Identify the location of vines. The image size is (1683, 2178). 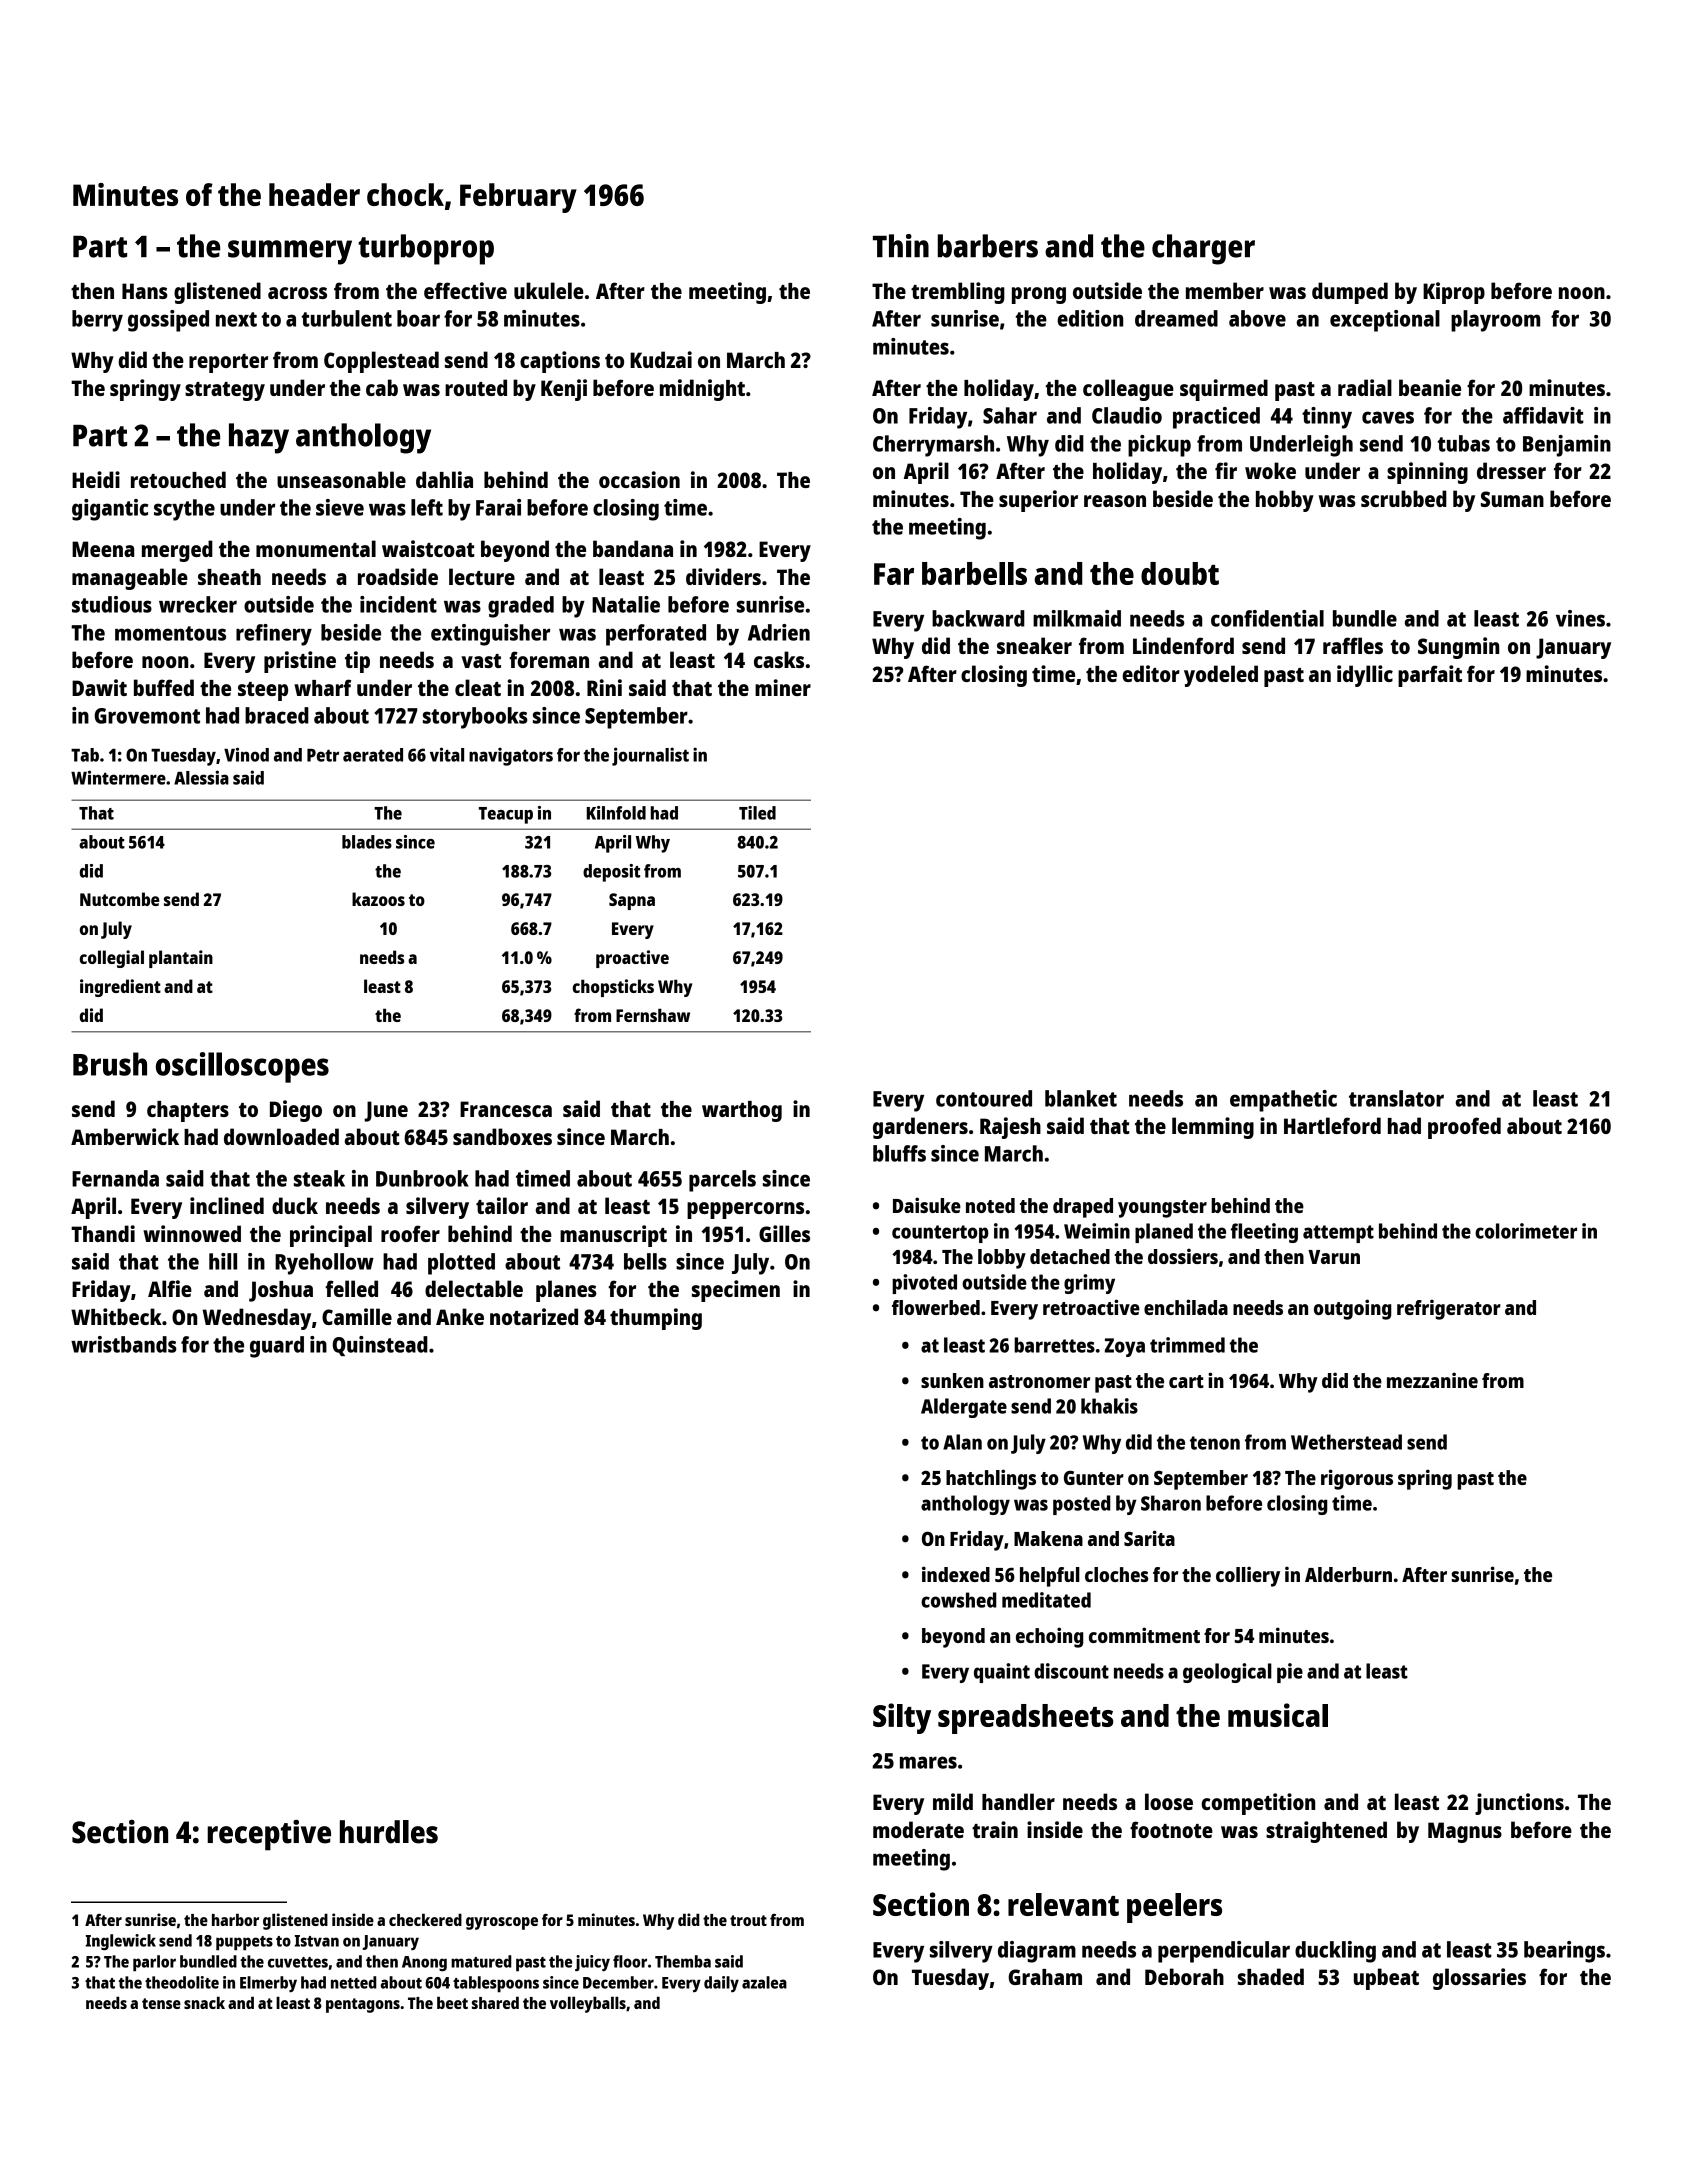
(1580, 618).
